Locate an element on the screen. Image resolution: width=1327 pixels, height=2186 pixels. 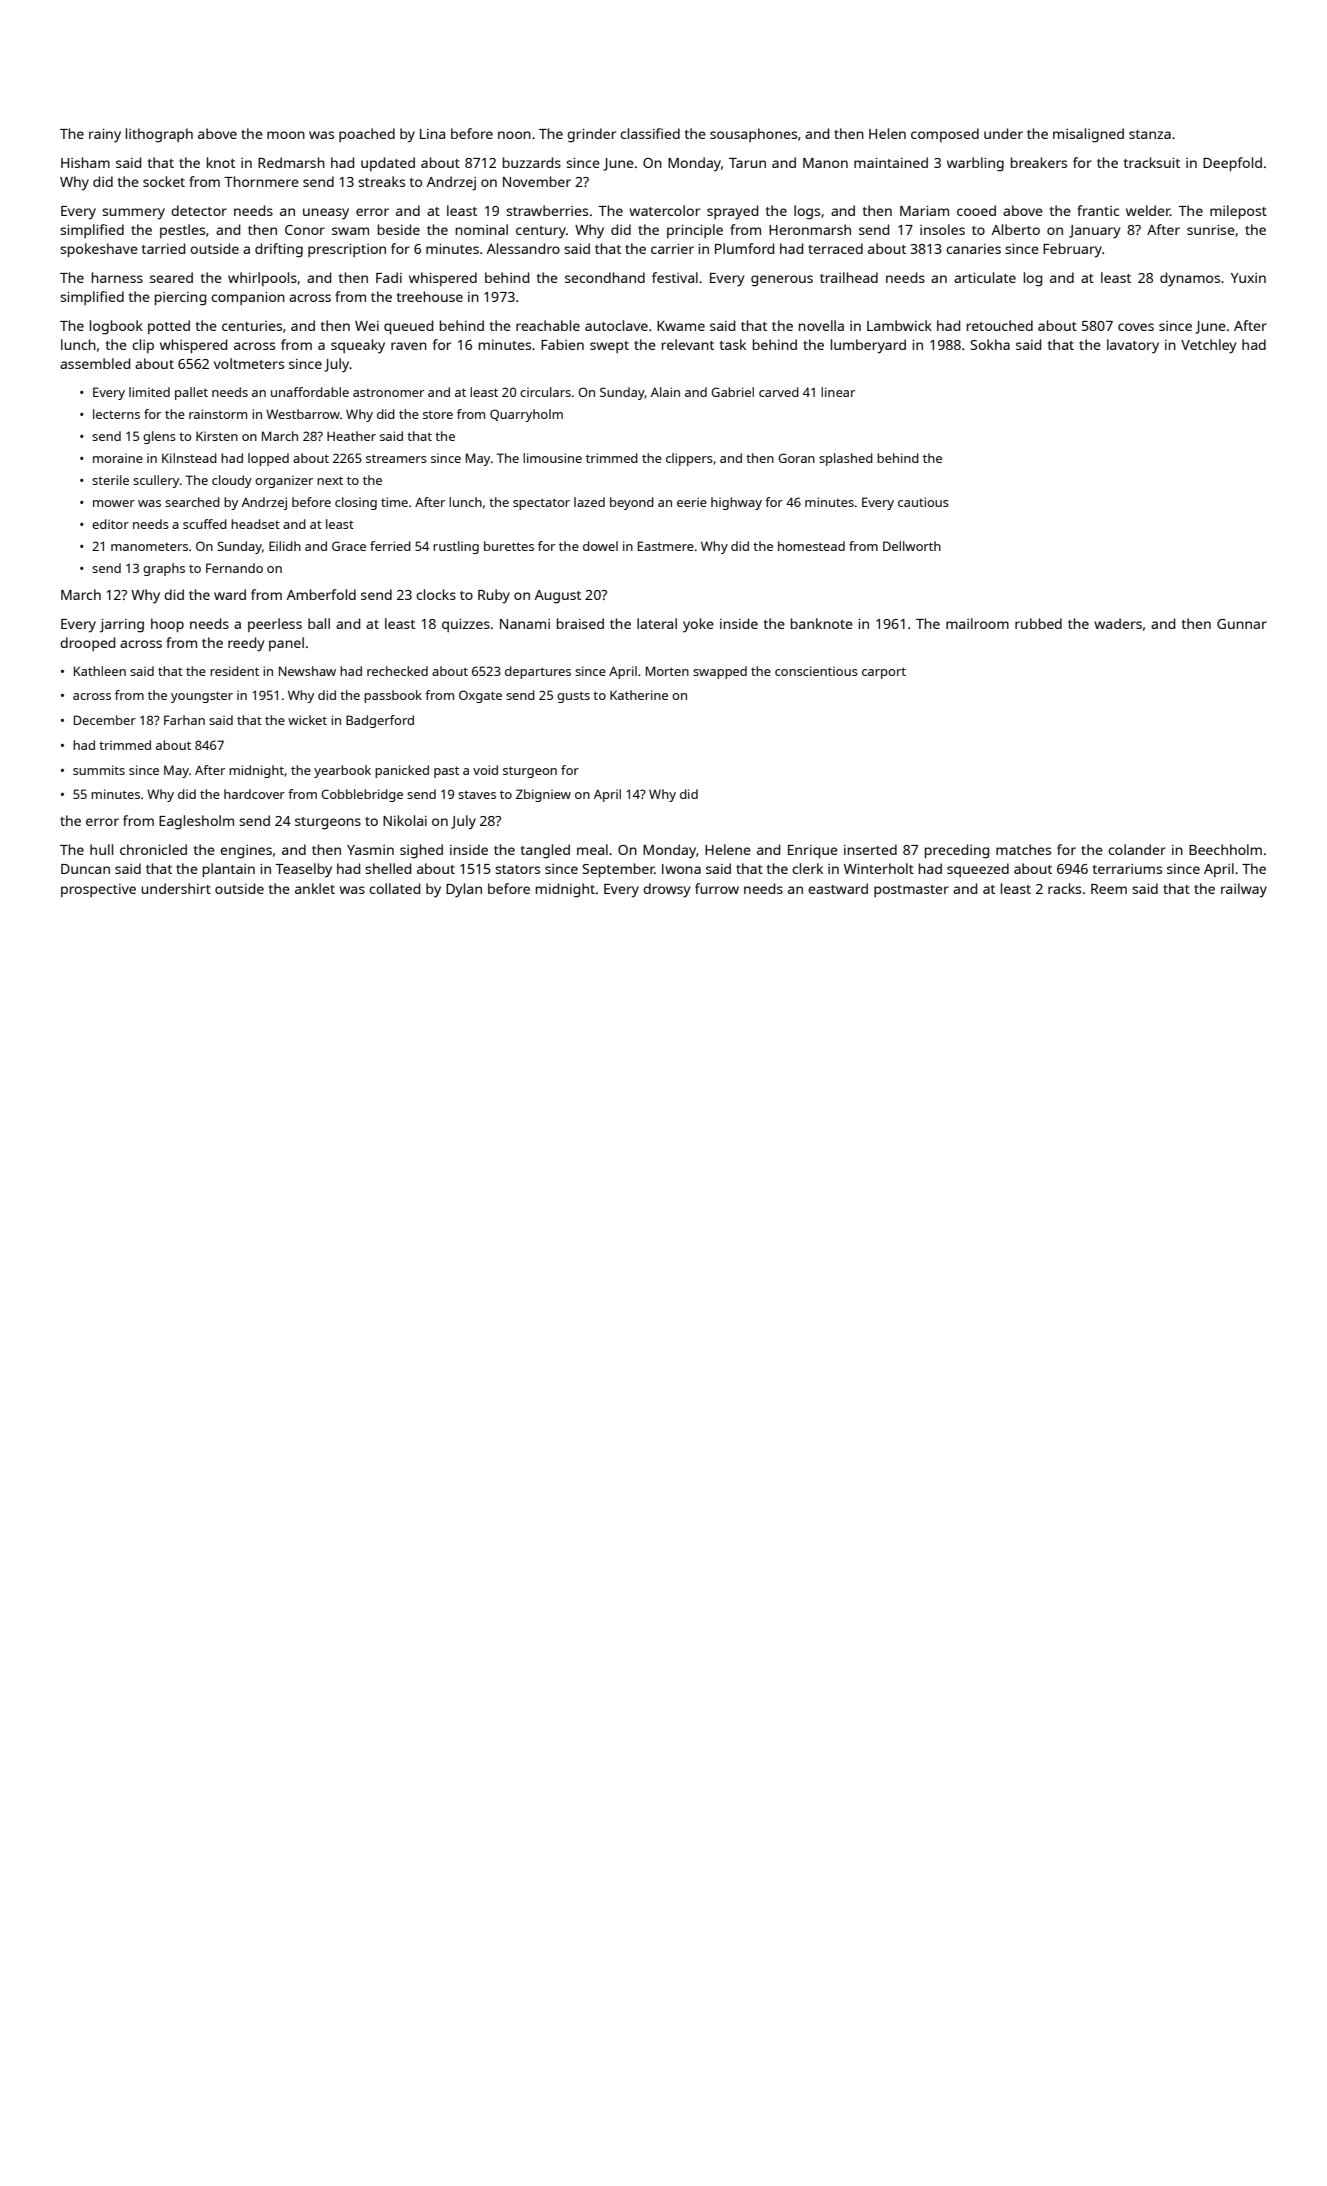
frantic is located at coordinates (1098, 210).
